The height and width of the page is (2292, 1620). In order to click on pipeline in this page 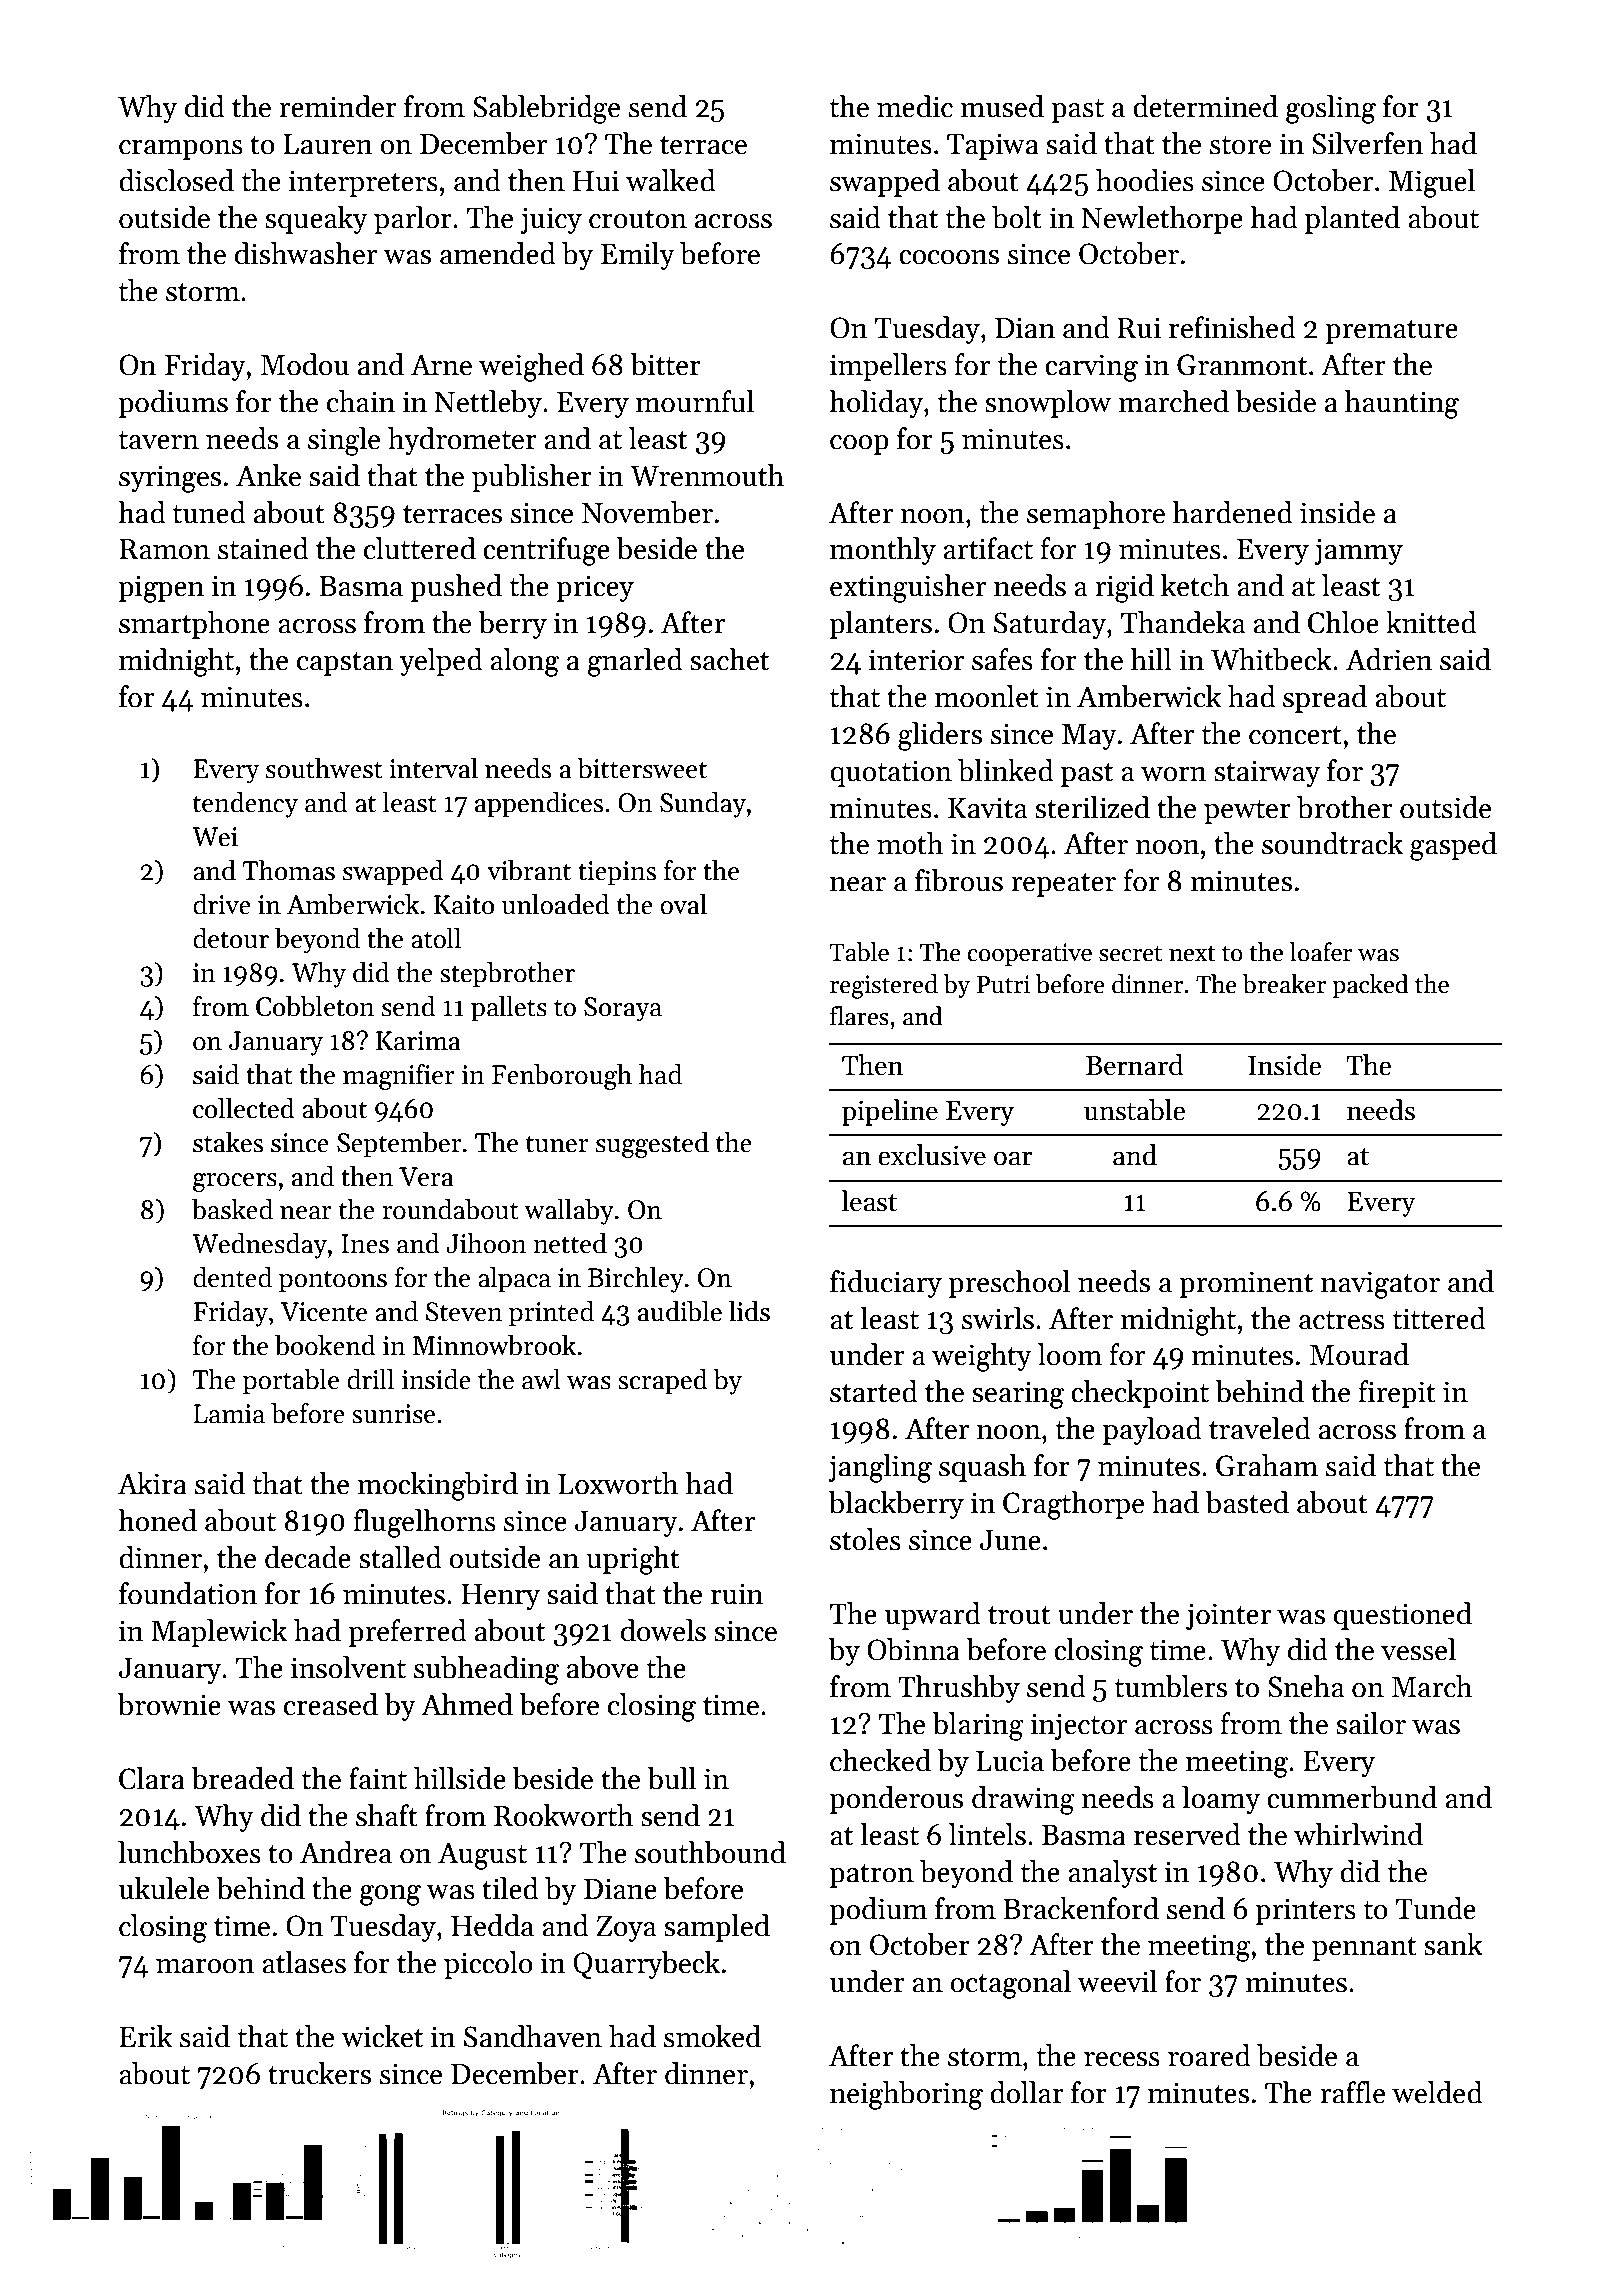, I will do `click(890, 1112)`.
